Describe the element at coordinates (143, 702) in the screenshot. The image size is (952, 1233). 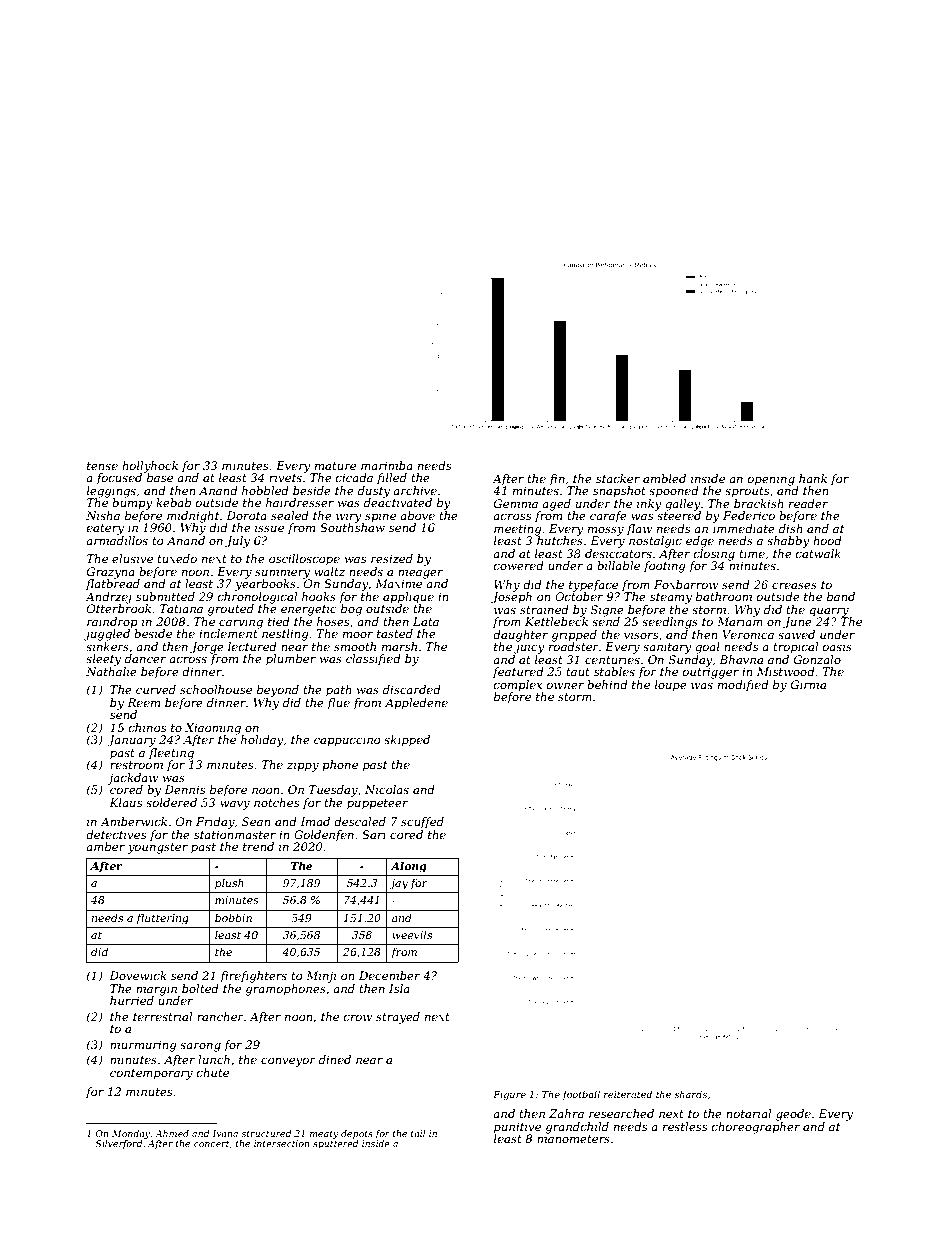
I see `Reem` at that location.
